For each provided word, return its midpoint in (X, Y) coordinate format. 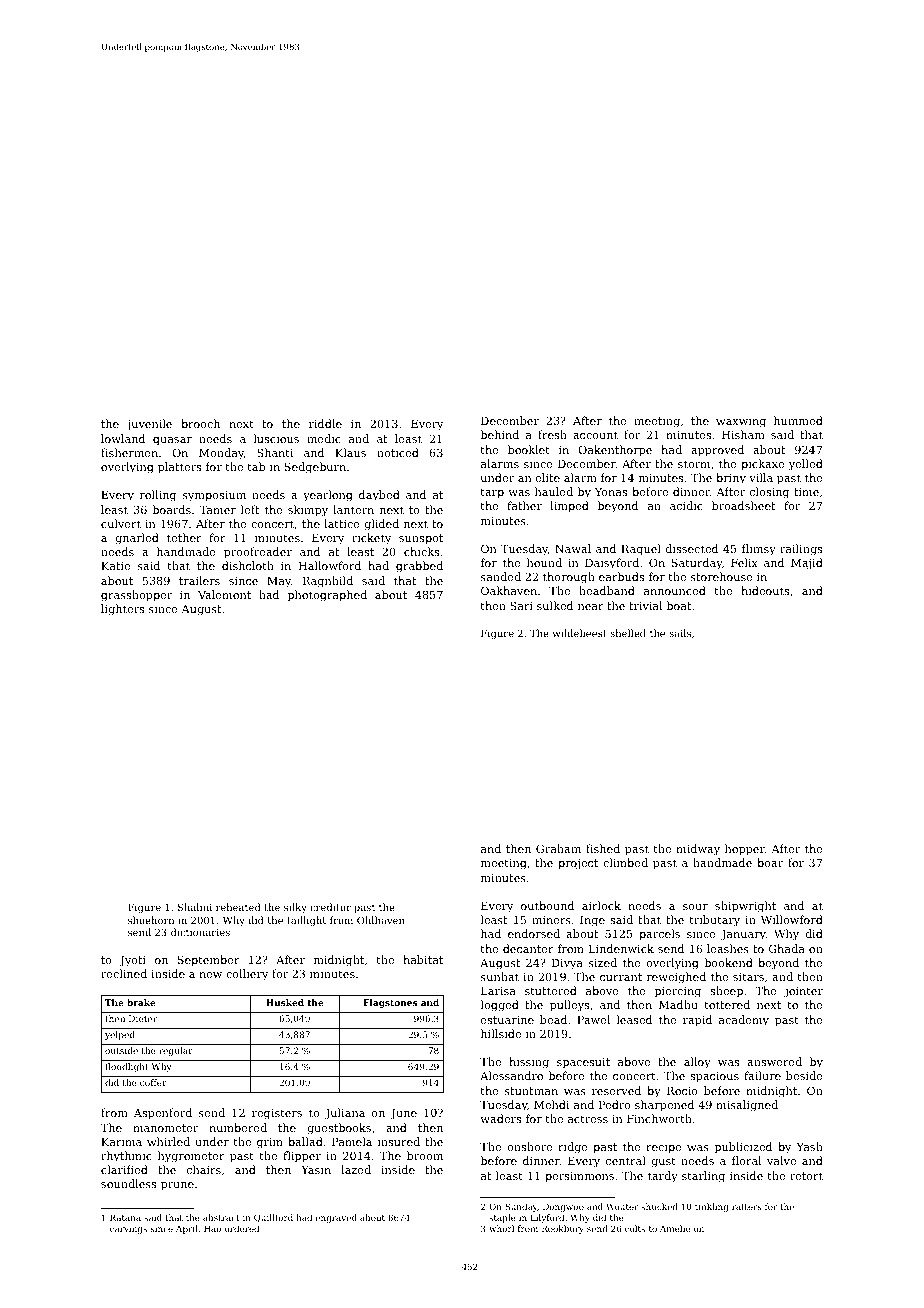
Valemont (224, 594)
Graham (558, 848)
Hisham (743, 434)
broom (425, 1155)
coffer (153, 1082)
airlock (601, 905)
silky (295, 908)
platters (179, 468)
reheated (238, 907)
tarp (492, 493)
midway (698, 850)
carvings (128, 1230)
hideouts (765, 590)
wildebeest (580, 633)
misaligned (747, 1106)
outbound (547, 905)
